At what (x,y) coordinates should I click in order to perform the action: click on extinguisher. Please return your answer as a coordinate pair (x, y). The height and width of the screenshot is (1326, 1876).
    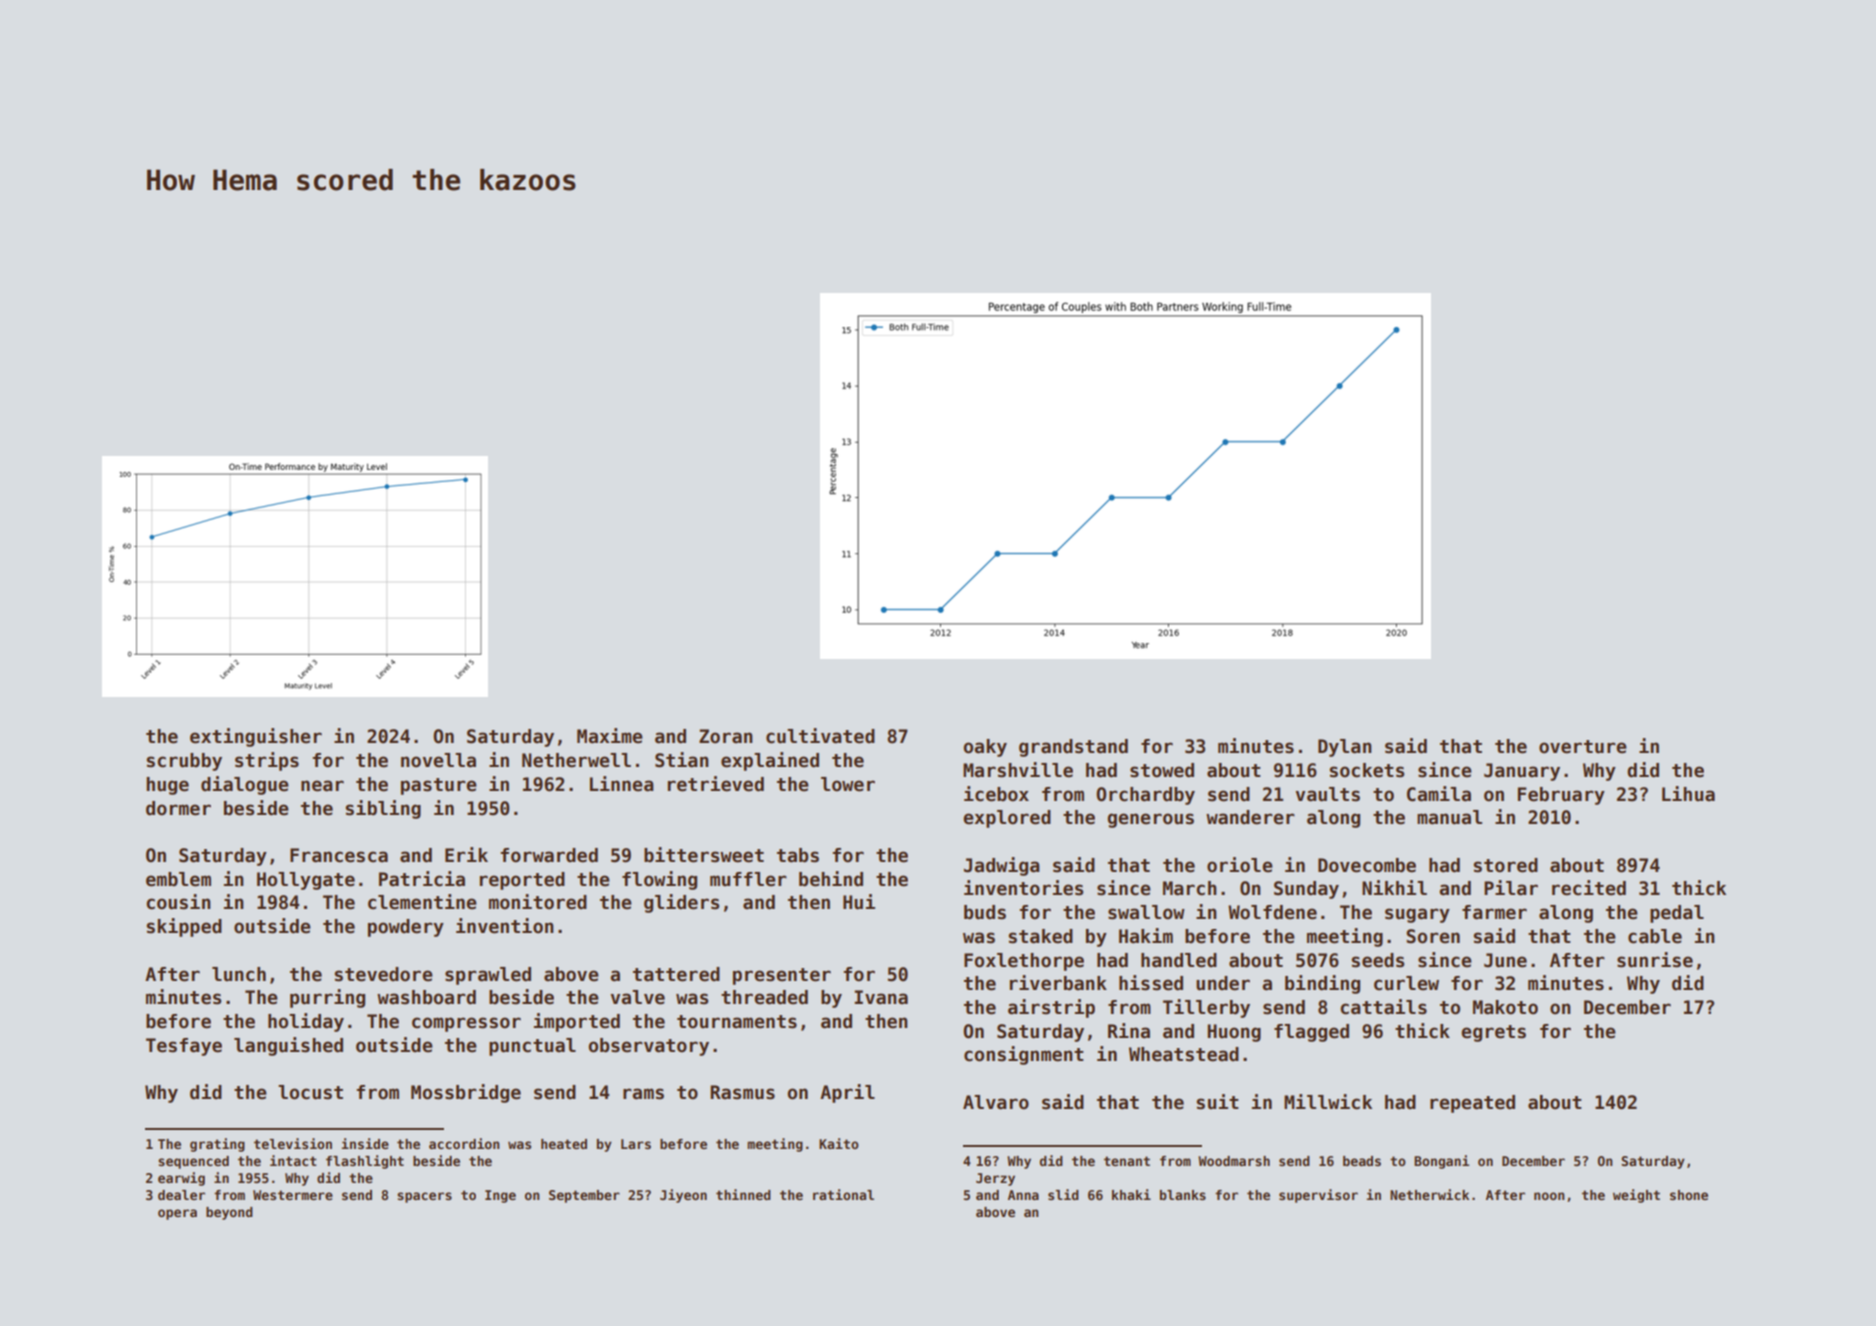
    Looking at the image, I should click on (256, 737).
